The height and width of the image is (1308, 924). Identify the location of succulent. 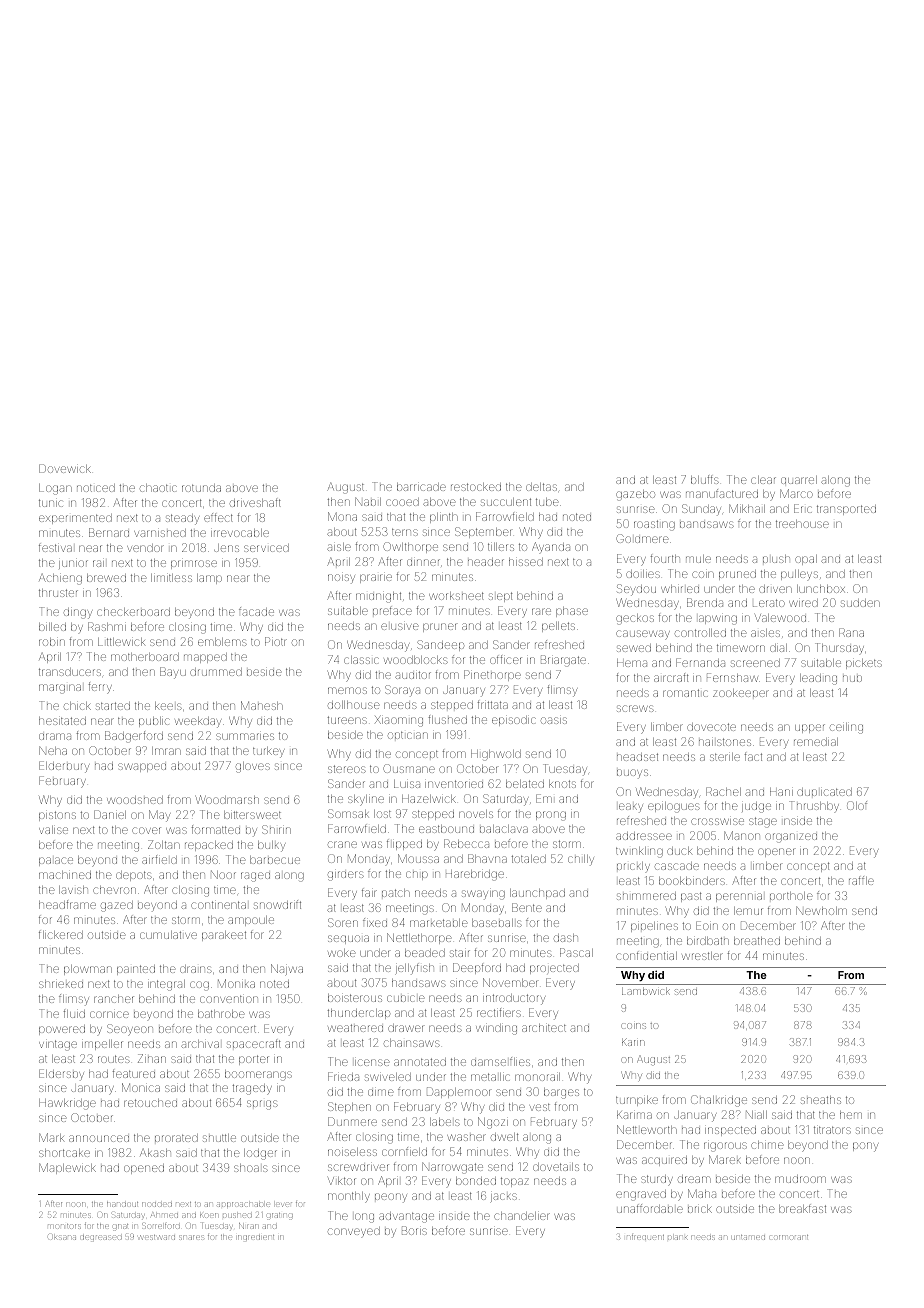
(506, 502).
